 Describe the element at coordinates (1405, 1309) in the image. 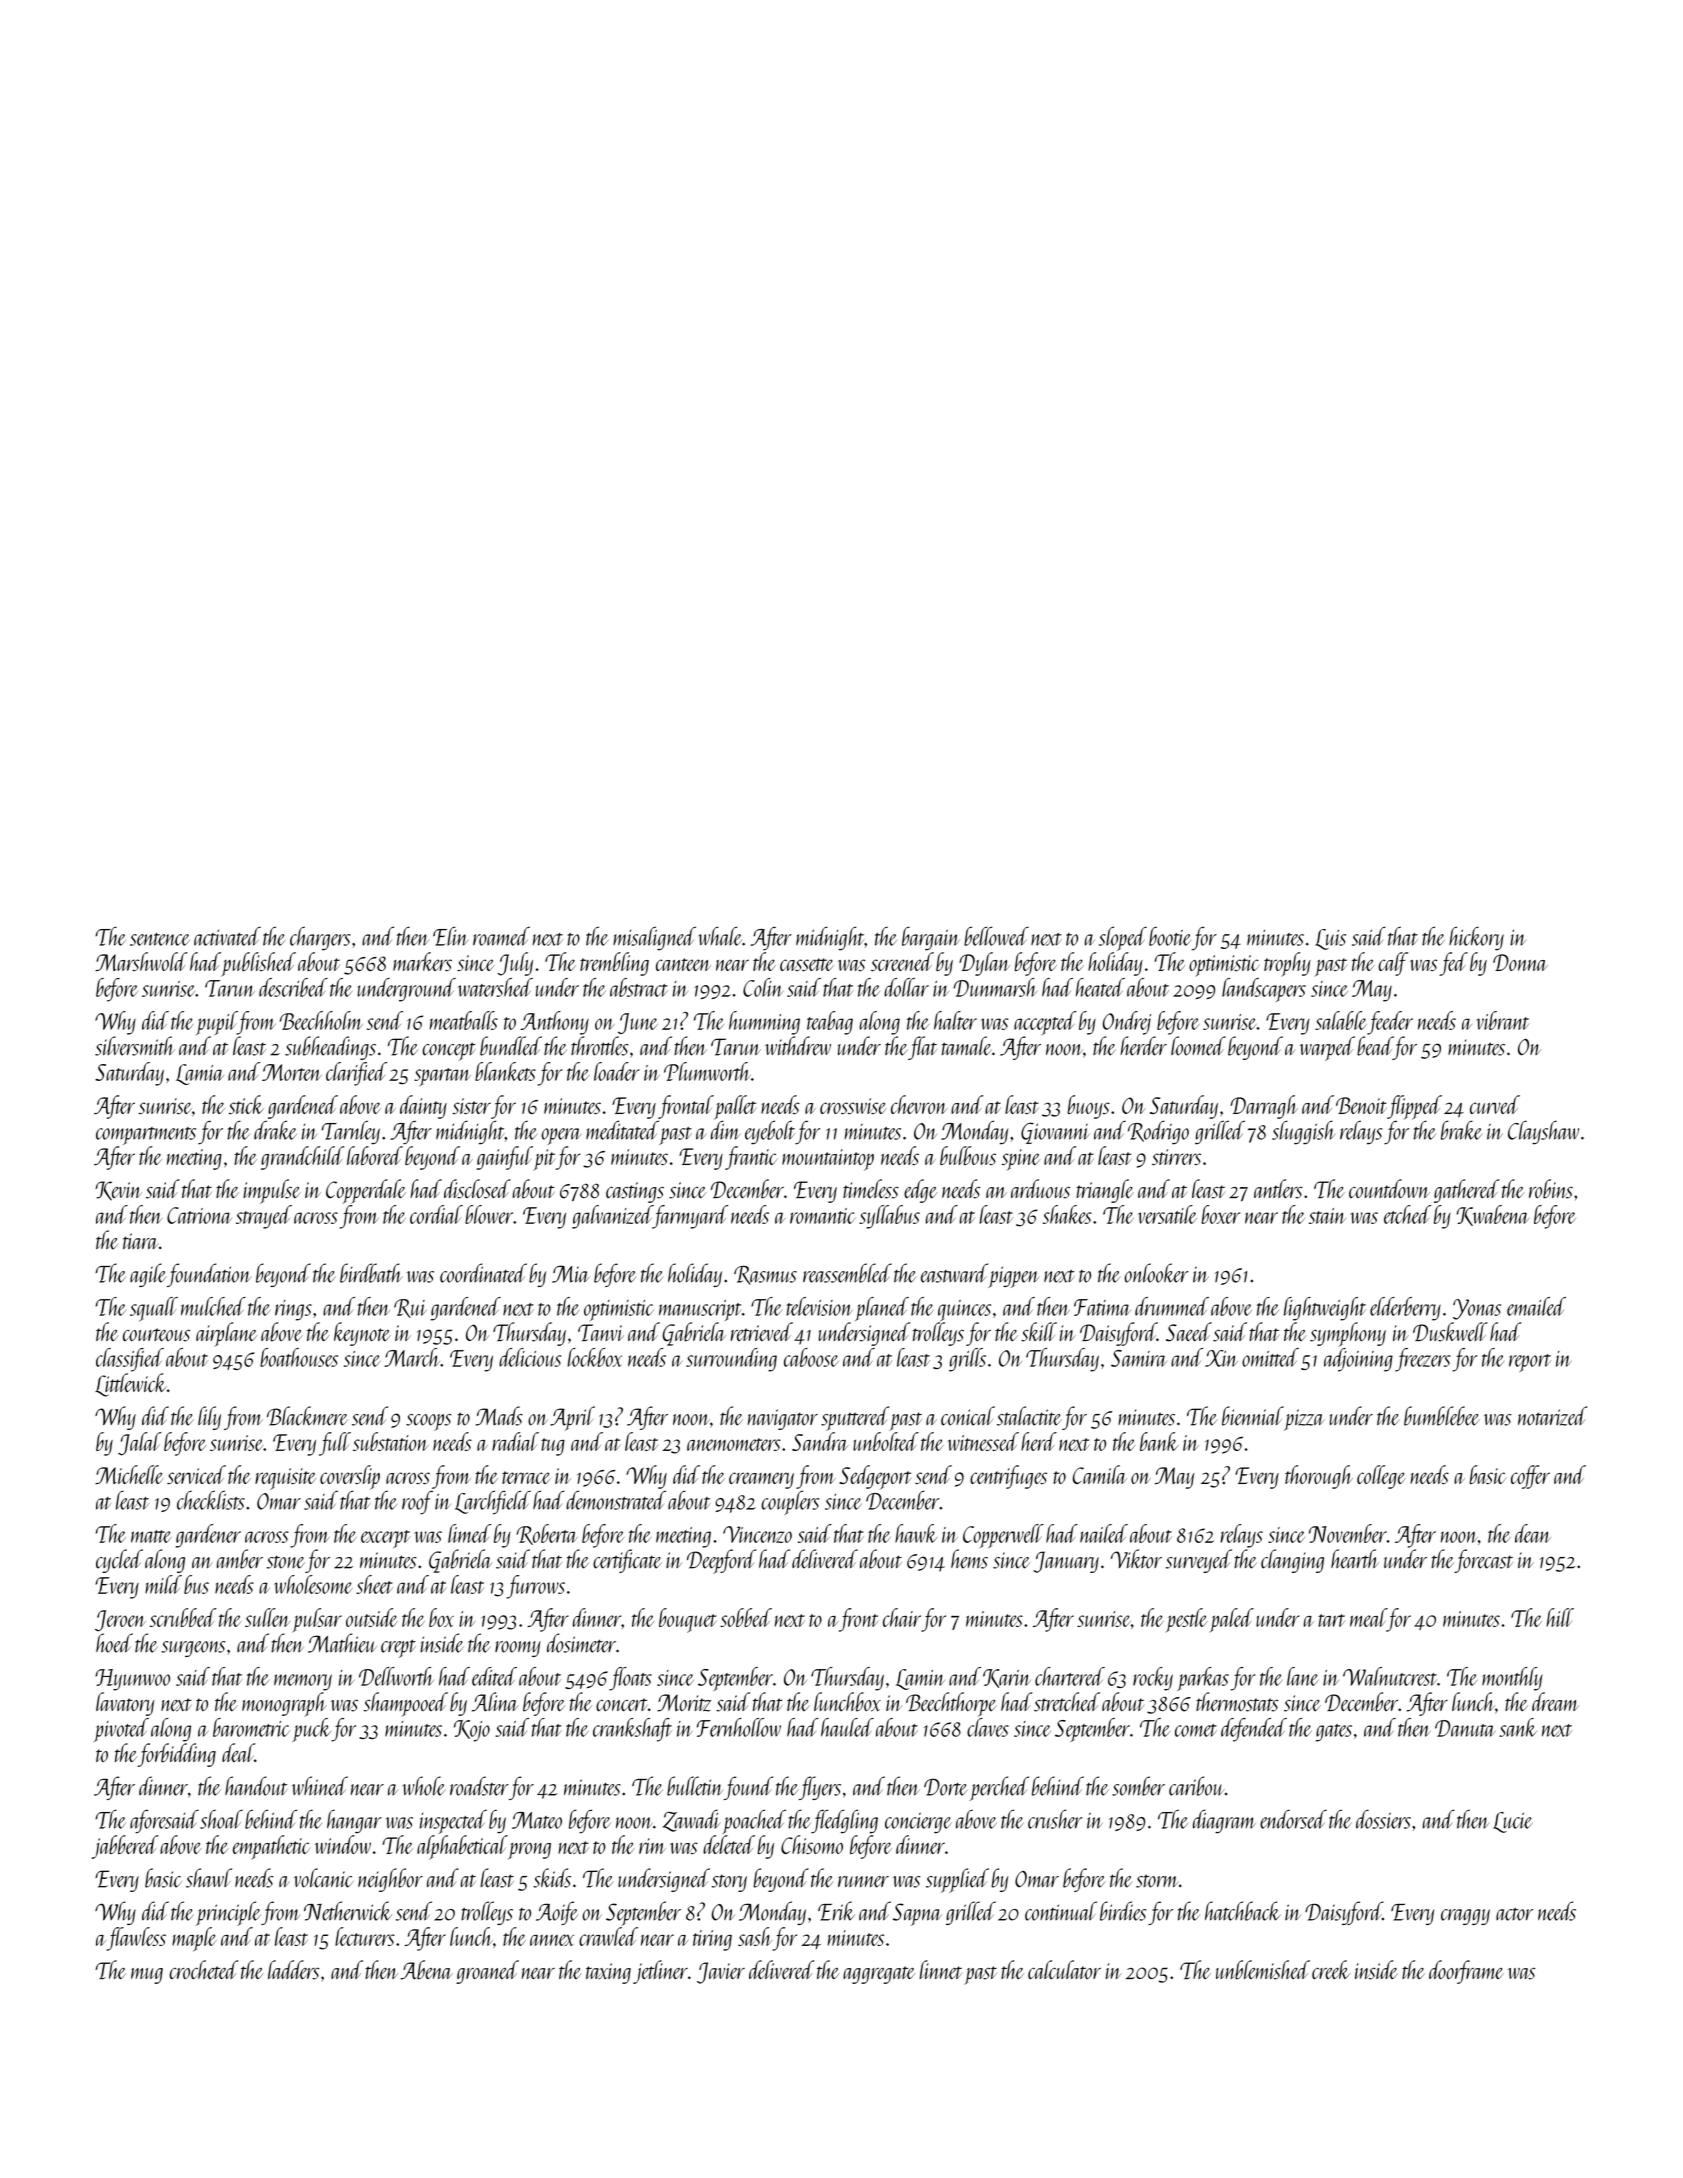

I see `elderberry` at that location.
